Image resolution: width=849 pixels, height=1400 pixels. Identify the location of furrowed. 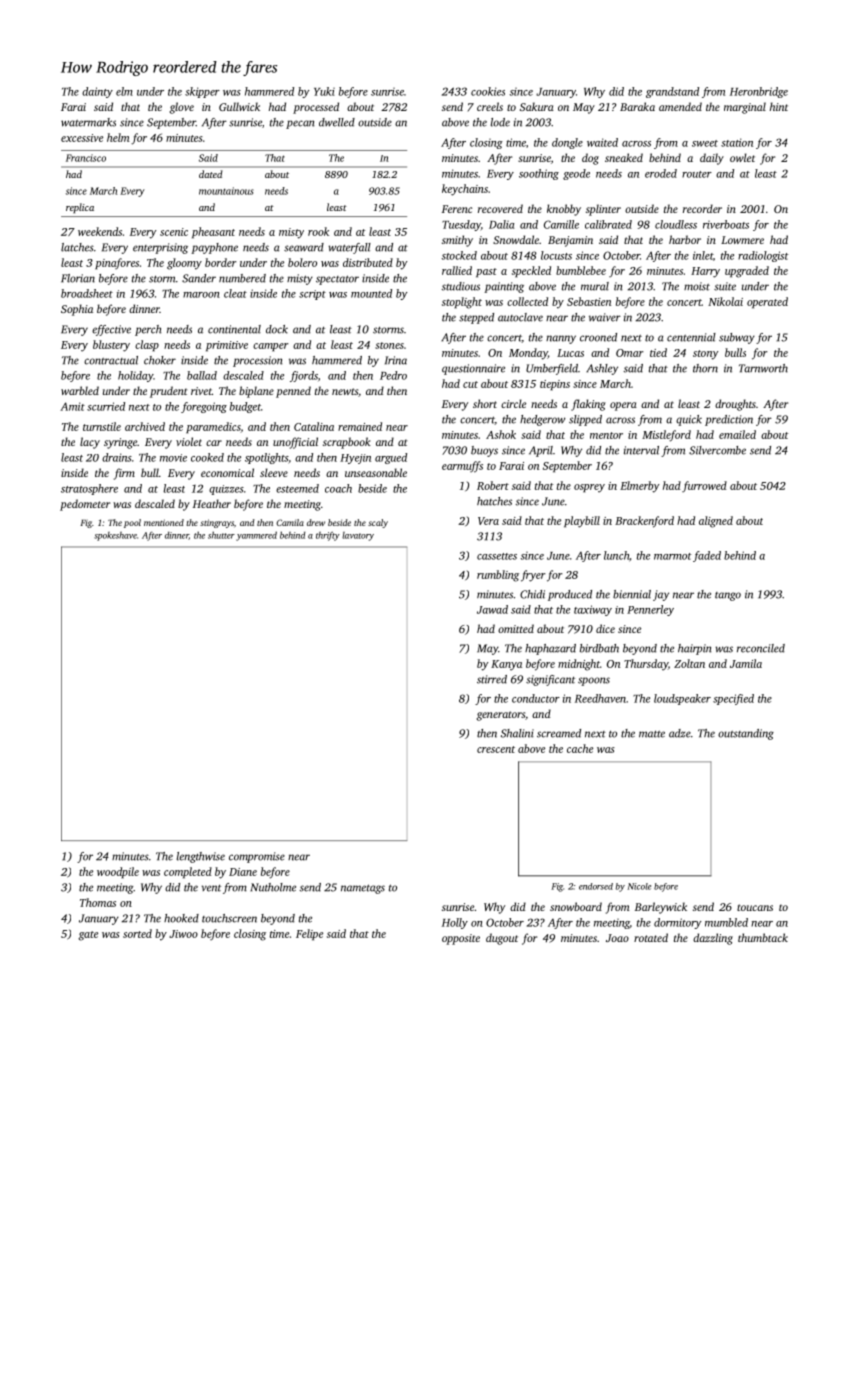
(704, 486).
